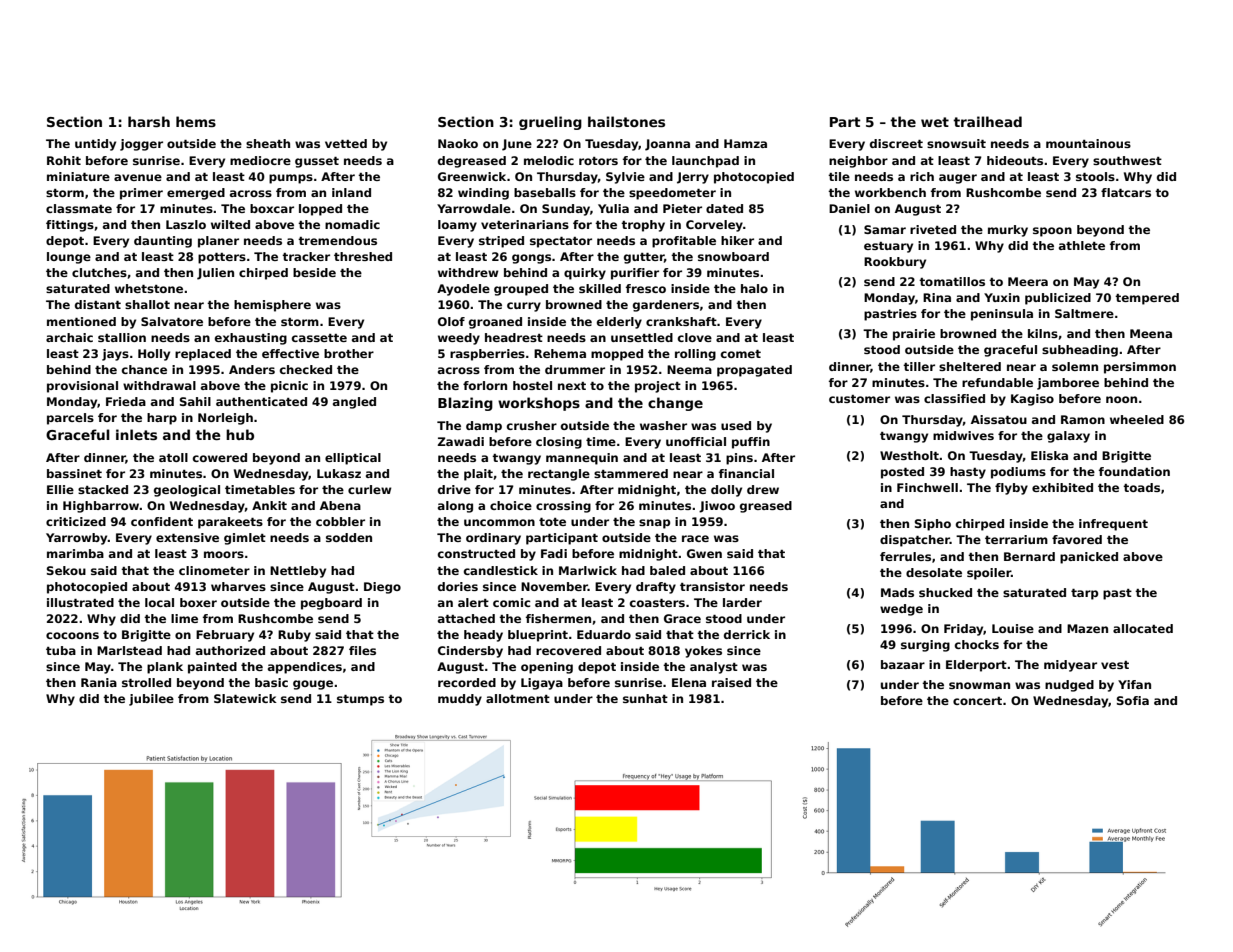 The height and width of the page is (952, 1233). What do you see at coordinates (149, 121) in the page?
I see `harsh` at bounding box center [149, 121].
